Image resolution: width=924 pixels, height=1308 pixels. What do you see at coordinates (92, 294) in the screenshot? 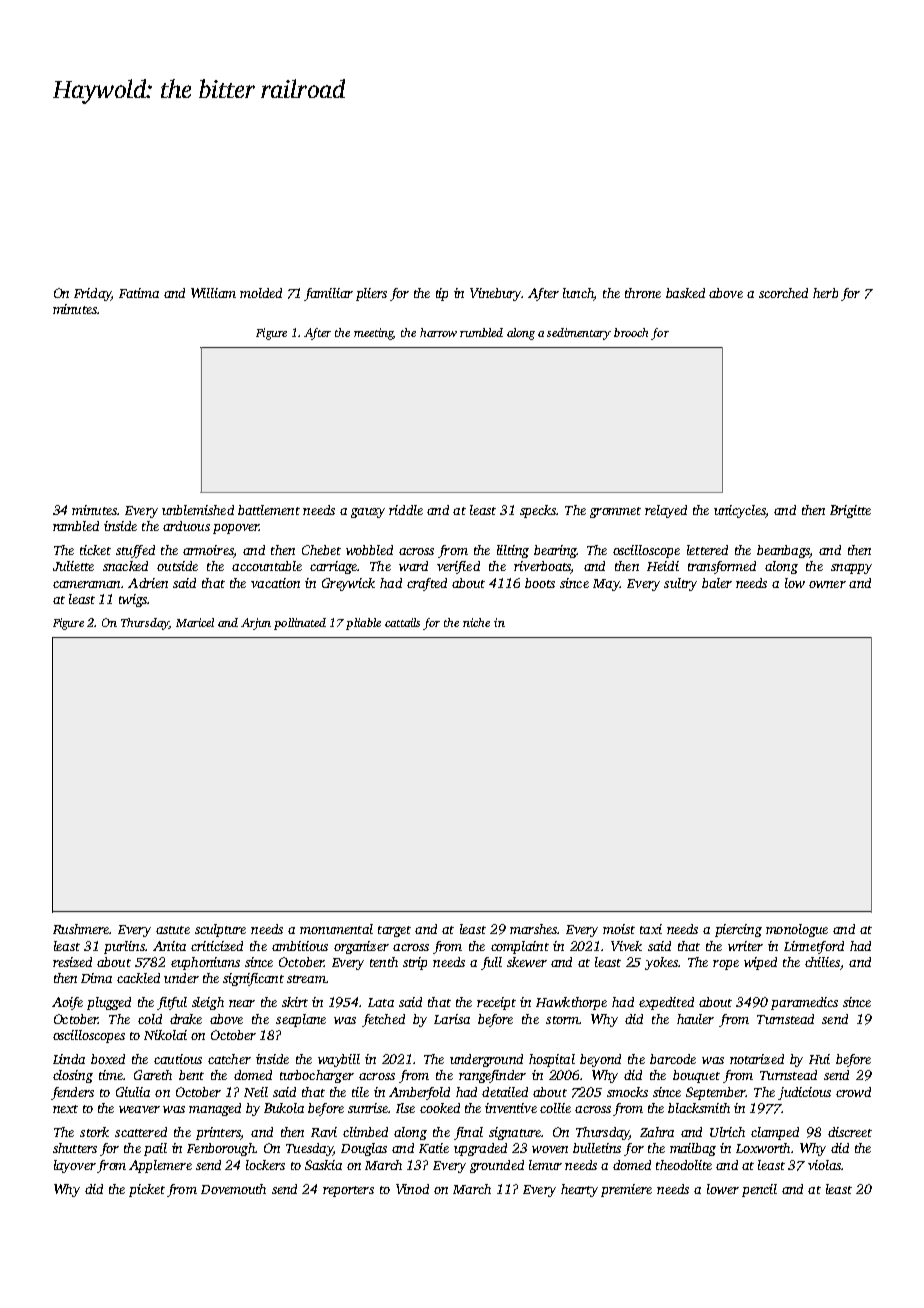
I see `Friday` at bounding box center [92, 294].
